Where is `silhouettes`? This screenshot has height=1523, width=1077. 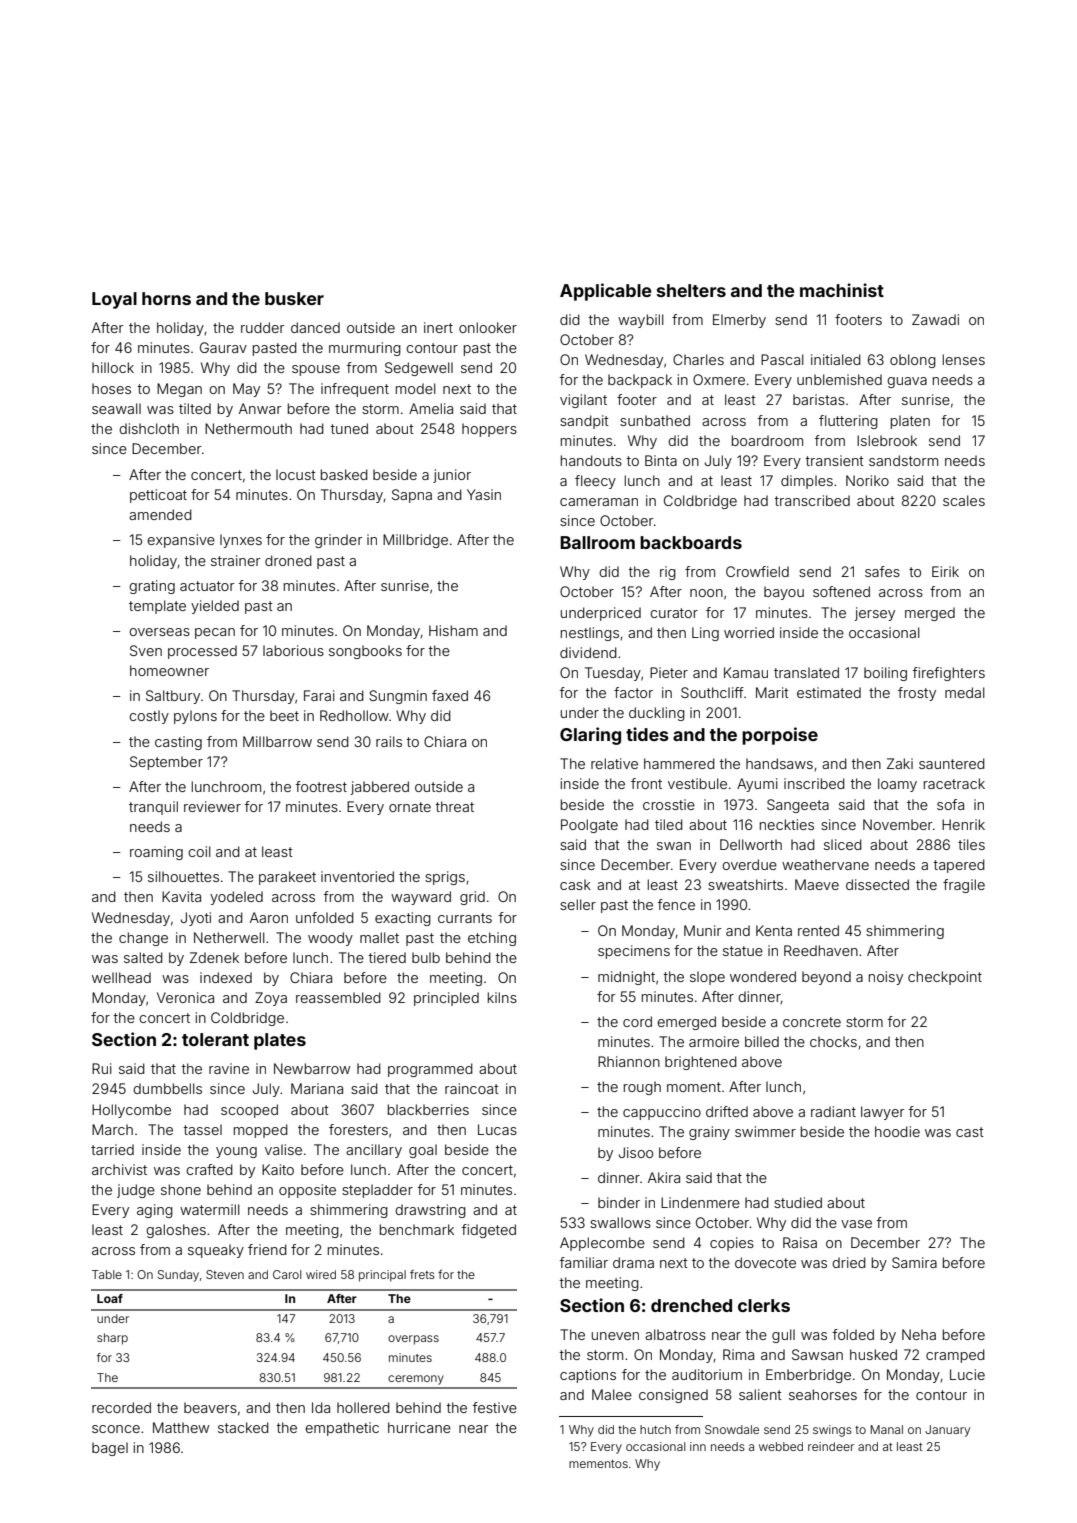 silhouettes is located at coordinates (183, 876).
